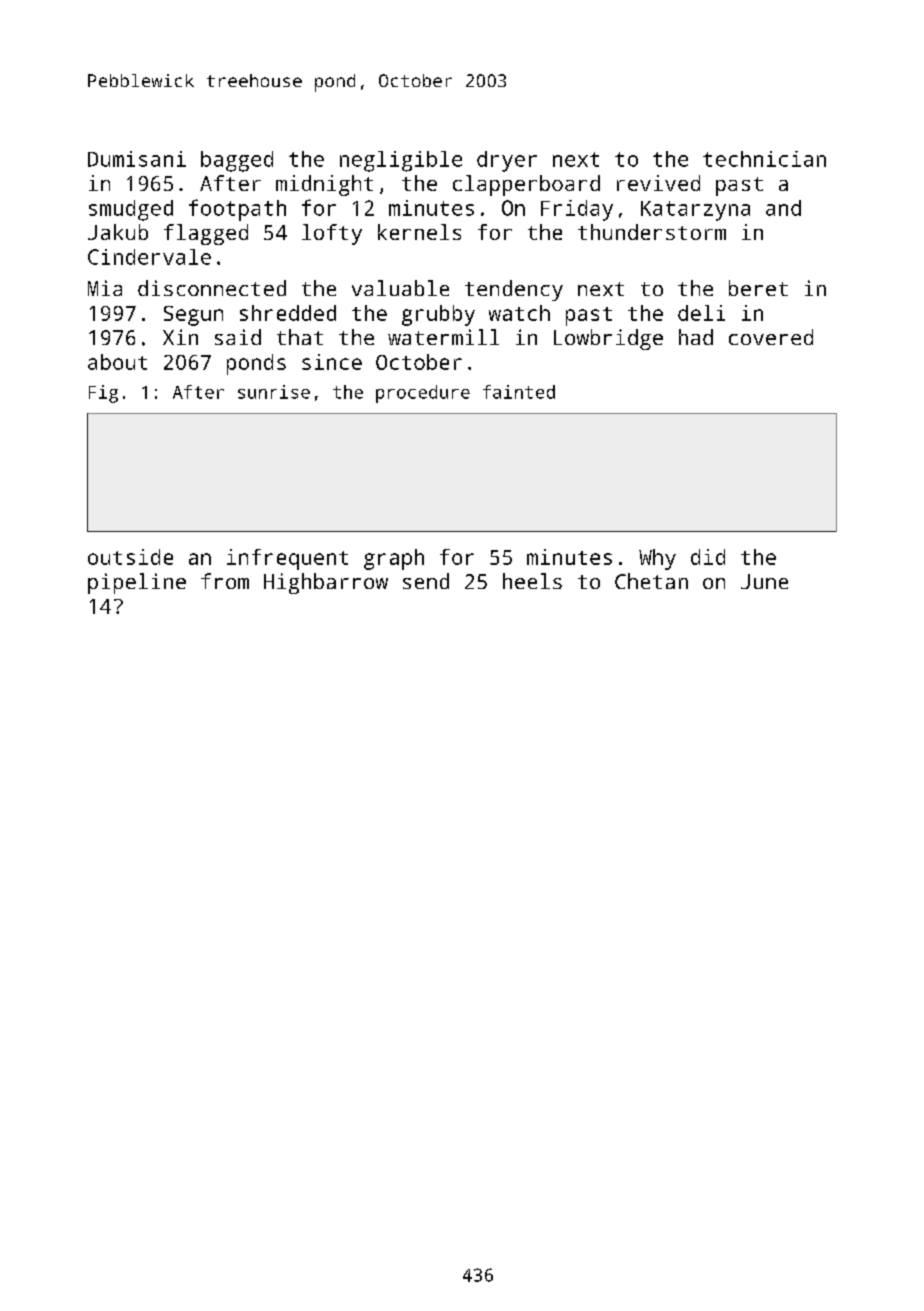  What do you see at coordinates (400, 288) in the page?
I see `valuable` at bounding box center [400, 288].
